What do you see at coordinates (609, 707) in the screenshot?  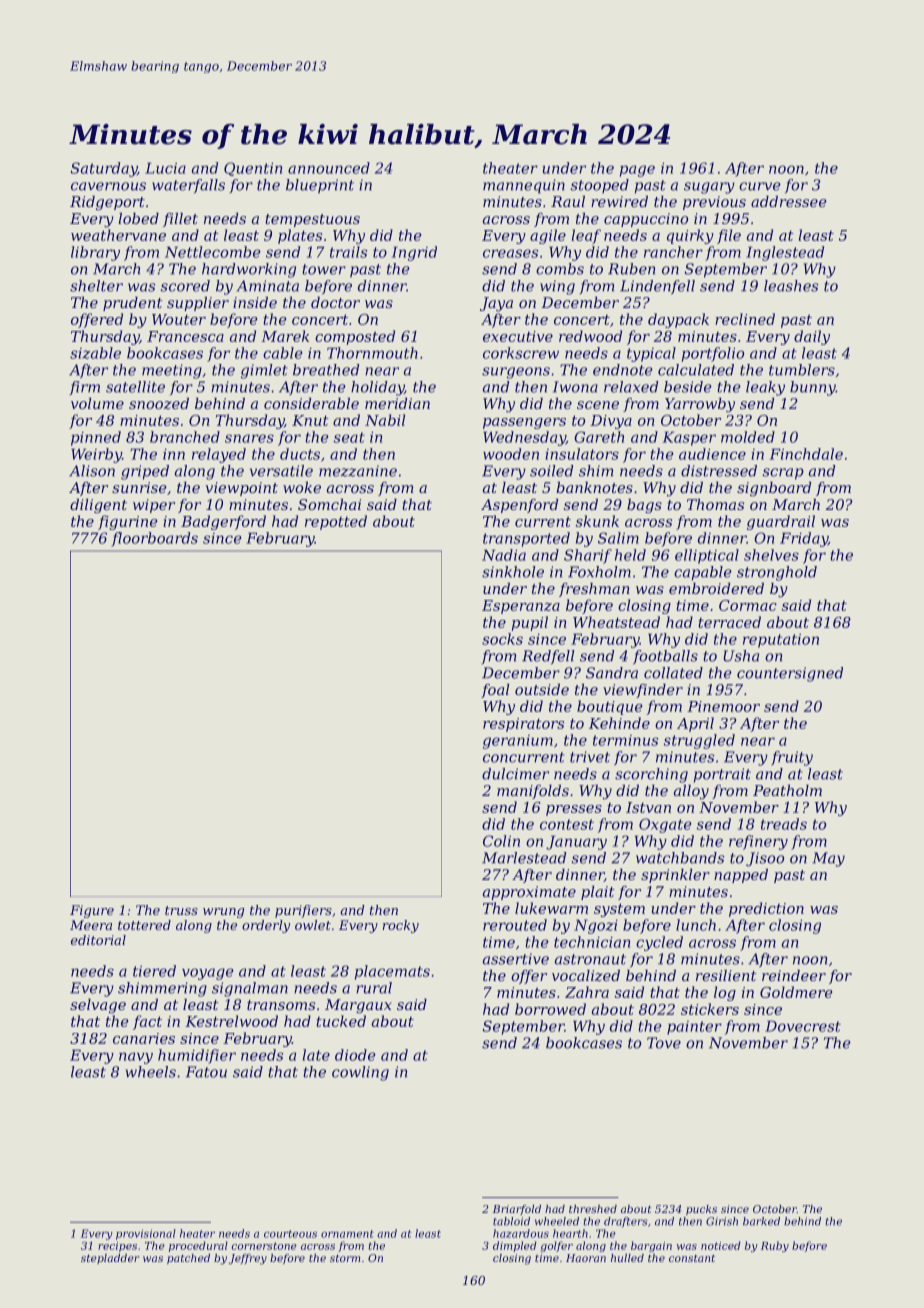 I see `boutique` at bounding box center [609, 707].
